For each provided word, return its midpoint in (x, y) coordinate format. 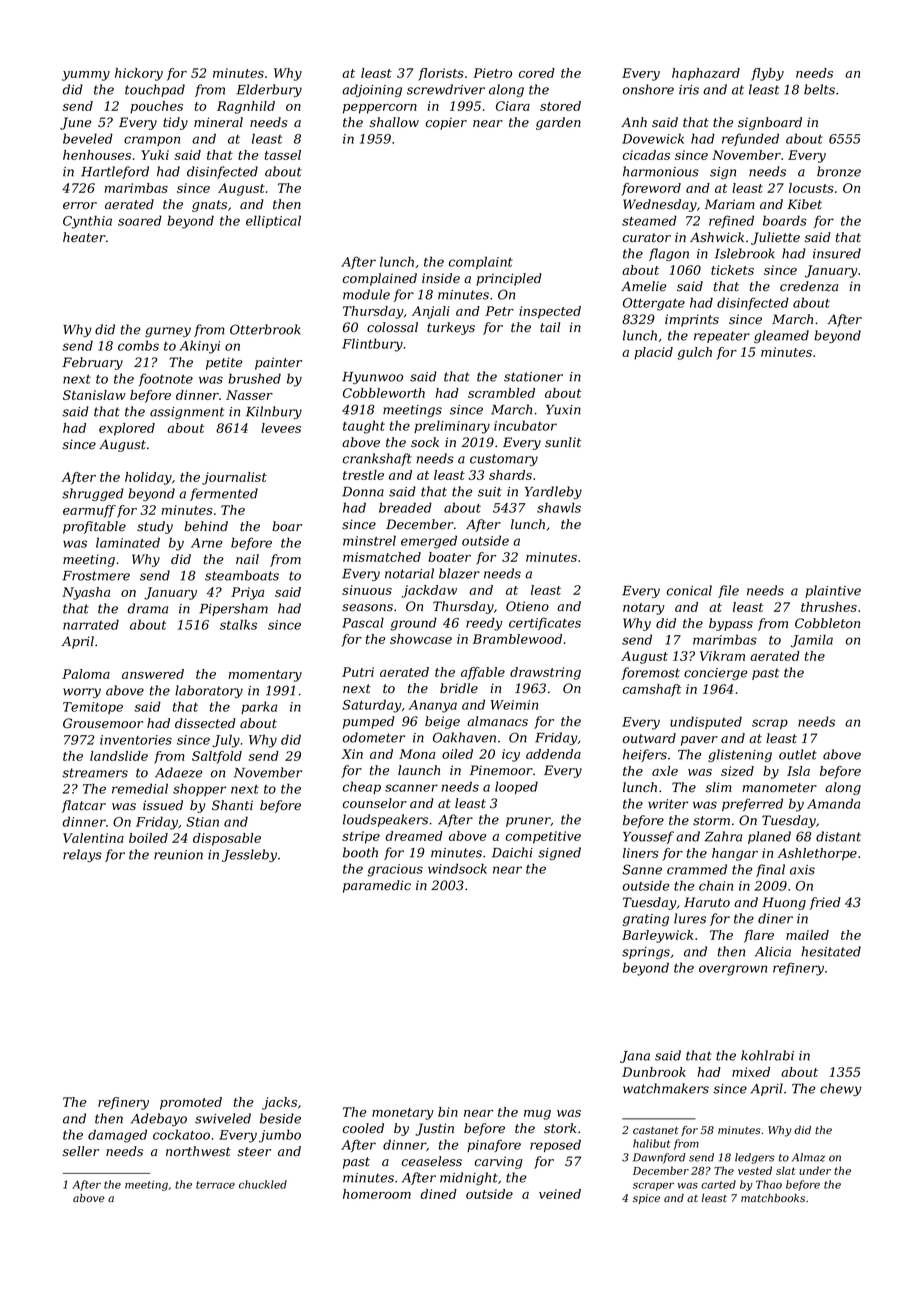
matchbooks (773, 1198)
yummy (86, 76)
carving (499, 1162)
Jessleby (249, 855)
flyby (767, 74)
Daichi (512, 852)
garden (558, 123)
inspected (550, 312)
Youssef (648, 837)
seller (81, 1151)
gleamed (781, 336)
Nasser (249, 395)
